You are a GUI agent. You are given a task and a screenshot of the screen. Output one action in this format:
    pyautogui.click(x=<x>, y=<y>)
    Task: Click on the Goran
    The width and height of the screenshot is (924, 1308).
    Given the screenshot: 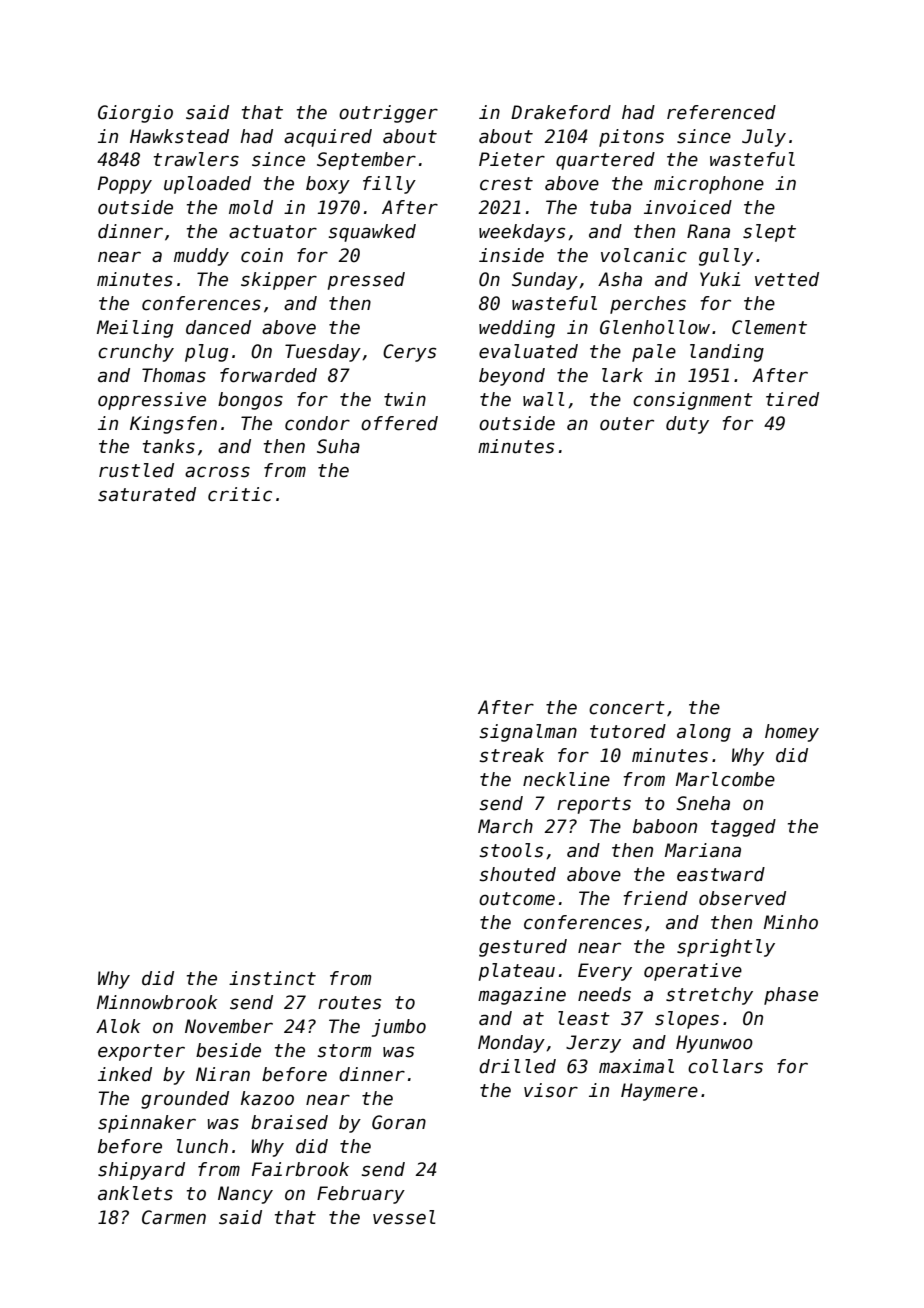 What is the action you would take?
    pyautogui.click(x=399, y=1122)
